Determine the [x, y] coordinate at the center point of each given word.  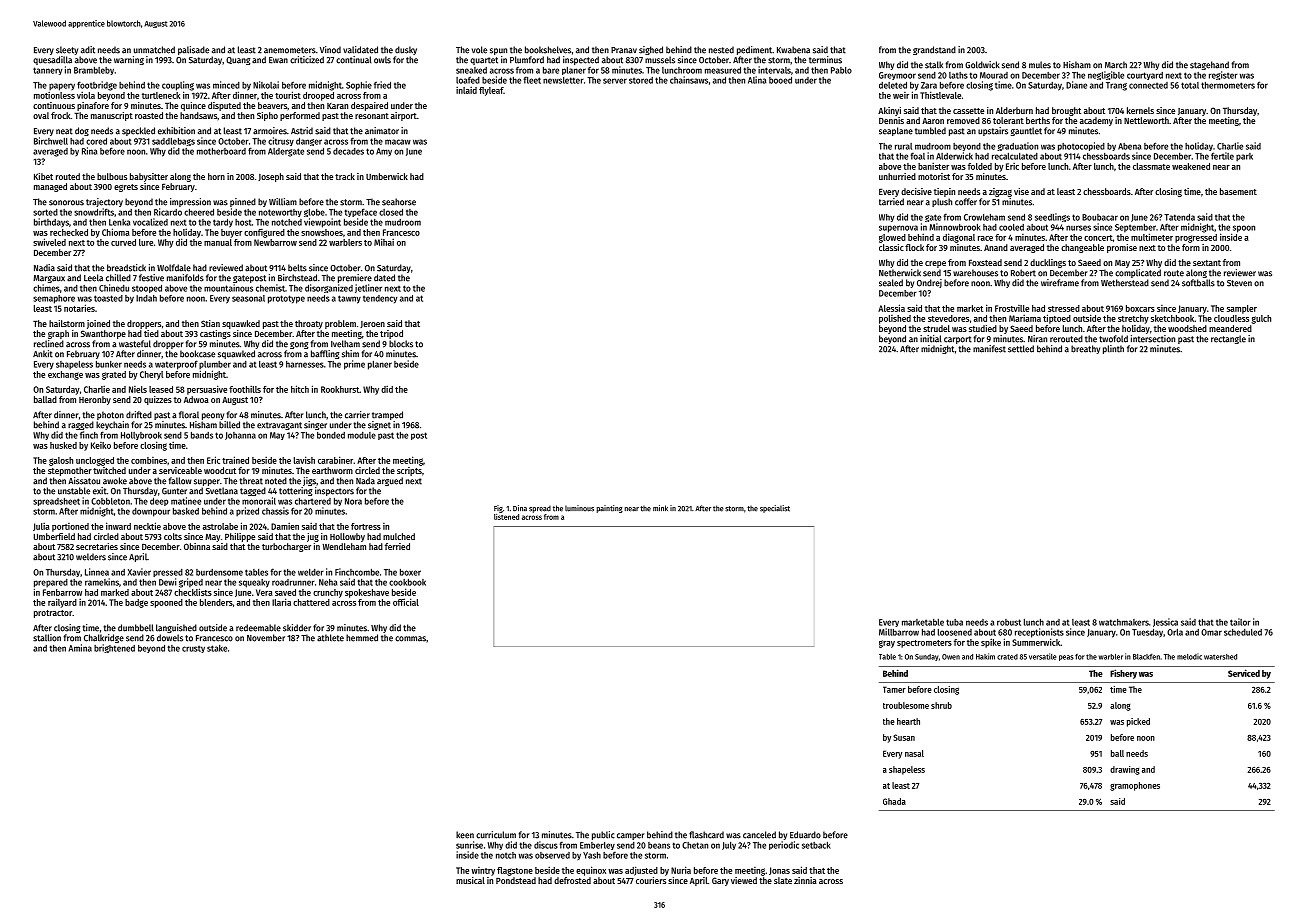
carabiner [335, 460]
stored [641, 80]
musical [470, 880]
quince [193, 106]
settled [1021, 349]
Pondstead [516, 880]
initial [931, 339]
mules [1040, 65]
